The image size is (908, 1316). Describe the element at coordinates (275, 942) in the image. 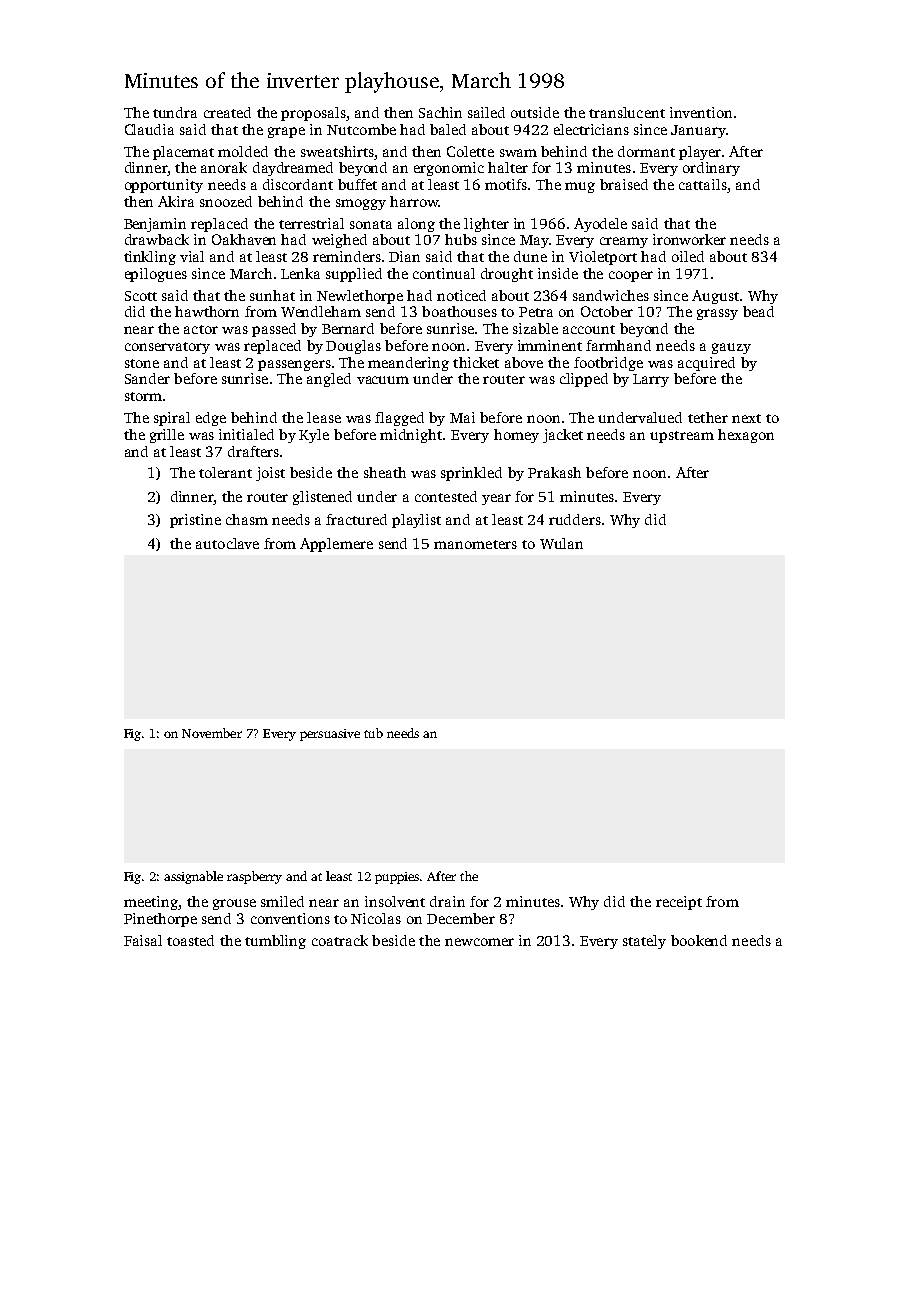

I see `tumbling` at that location.
